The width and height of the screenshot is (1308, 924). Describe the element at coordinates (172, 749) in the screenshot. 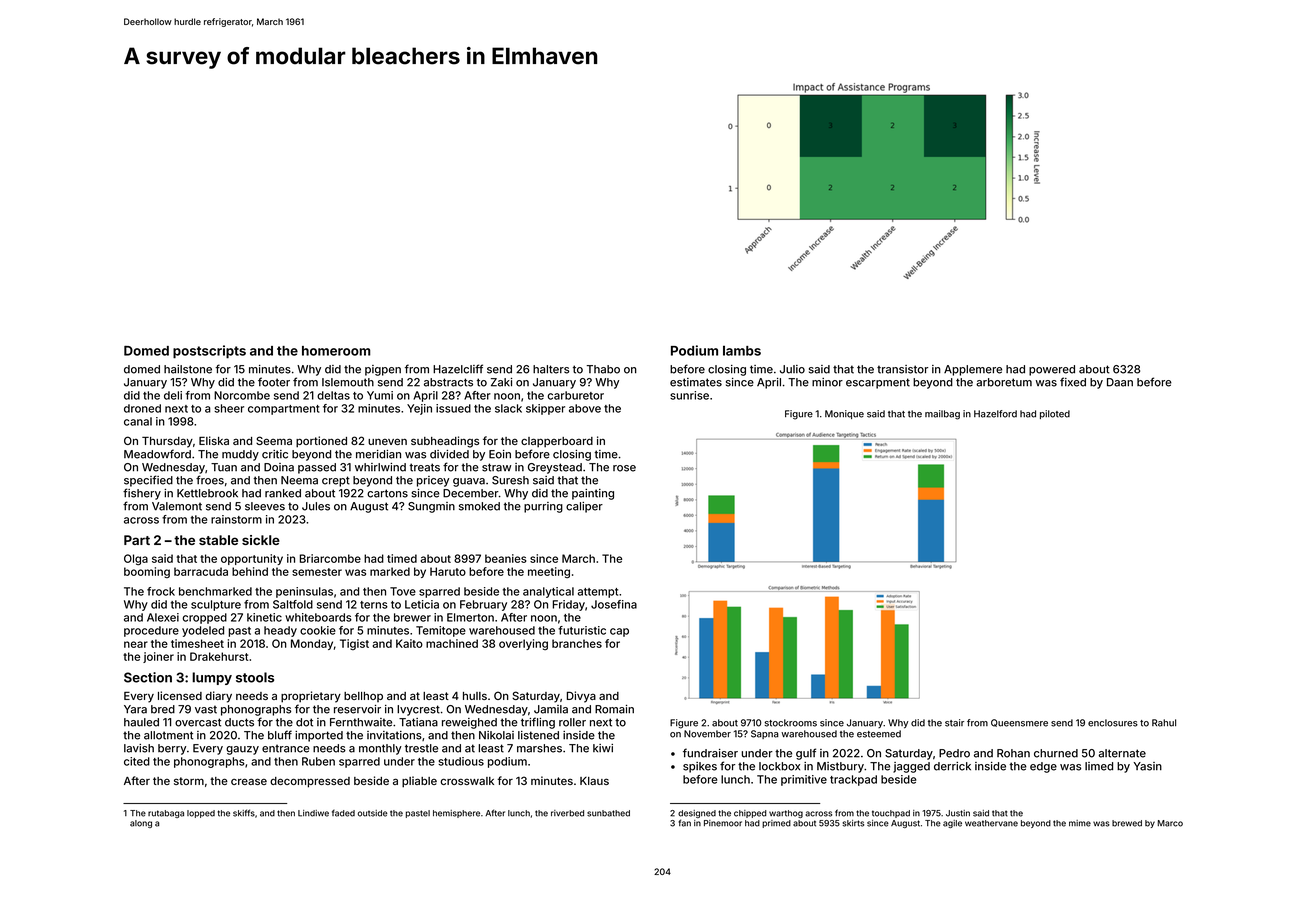

I see `berry` at that location.
